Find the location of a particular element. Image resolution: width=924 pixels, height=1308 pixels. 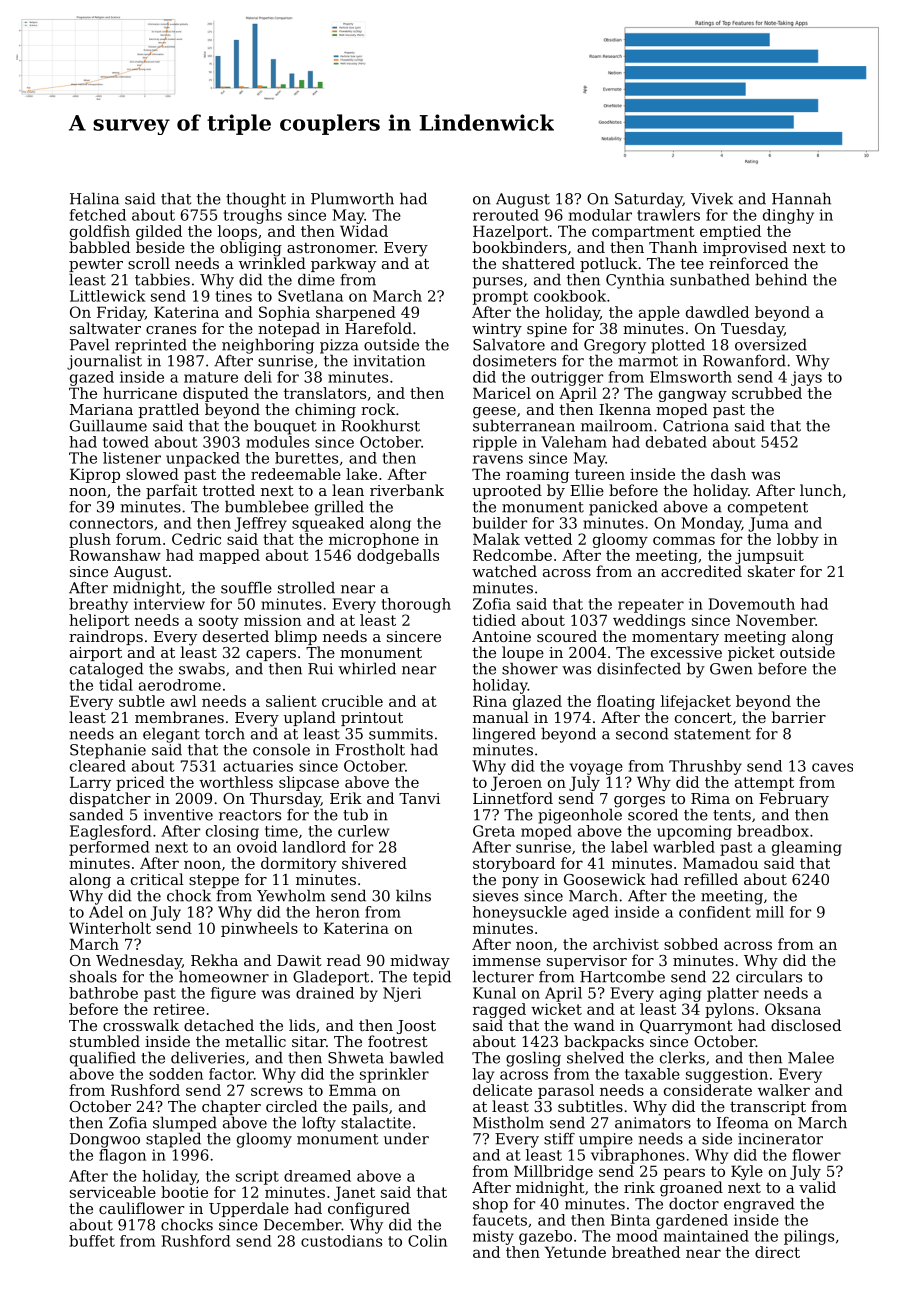

thought is located at coordinates (256, 200).
